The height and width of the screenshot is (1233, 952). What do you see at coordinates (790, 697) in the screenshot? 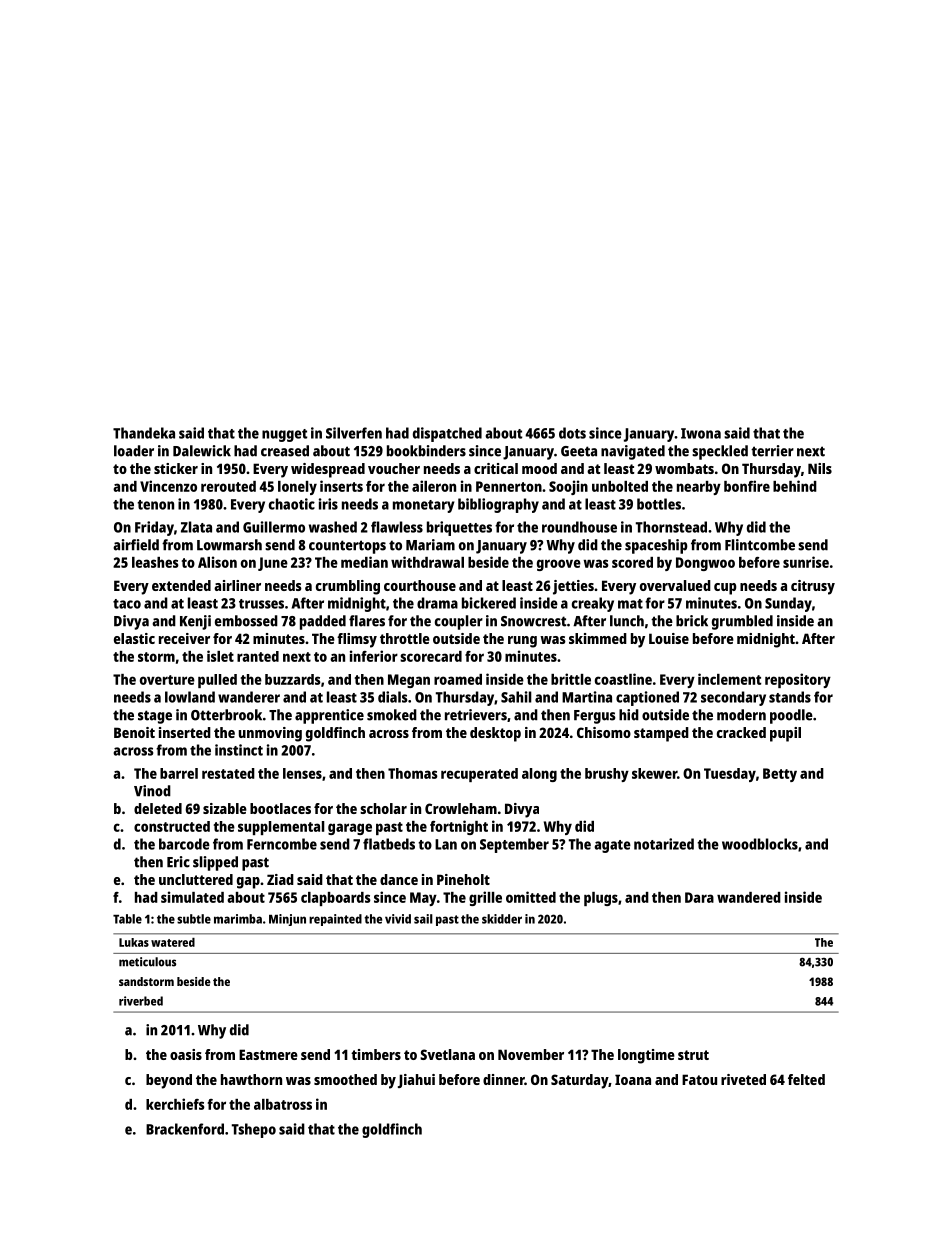
I see `stands` at bounding box center [790, 697].
